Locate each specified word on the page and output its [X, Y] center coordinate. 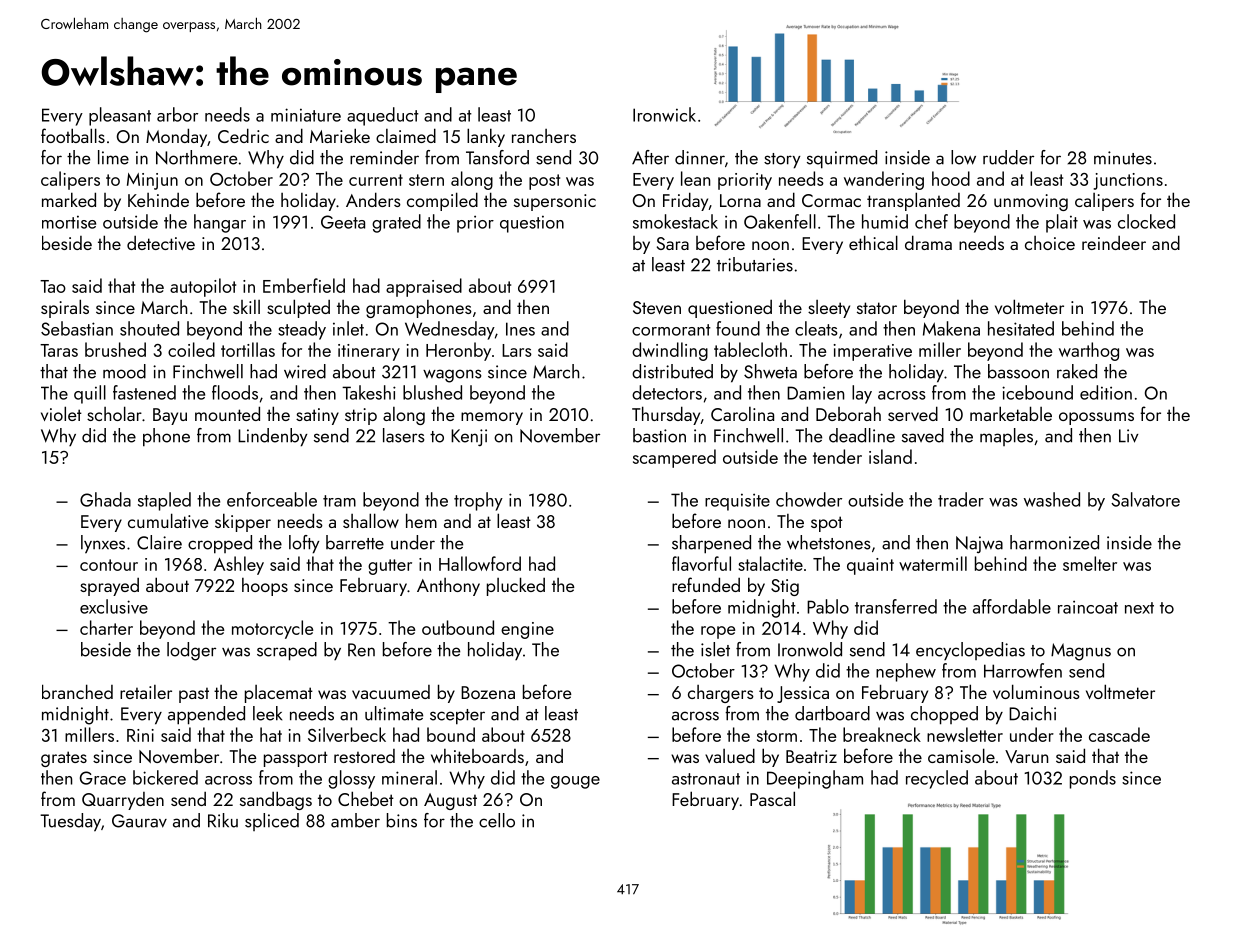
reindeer [1114, 243]
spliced [272, 822]
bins [402, 820]
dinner [700, 157]
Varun [1026, 756]
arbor [177, 114]
